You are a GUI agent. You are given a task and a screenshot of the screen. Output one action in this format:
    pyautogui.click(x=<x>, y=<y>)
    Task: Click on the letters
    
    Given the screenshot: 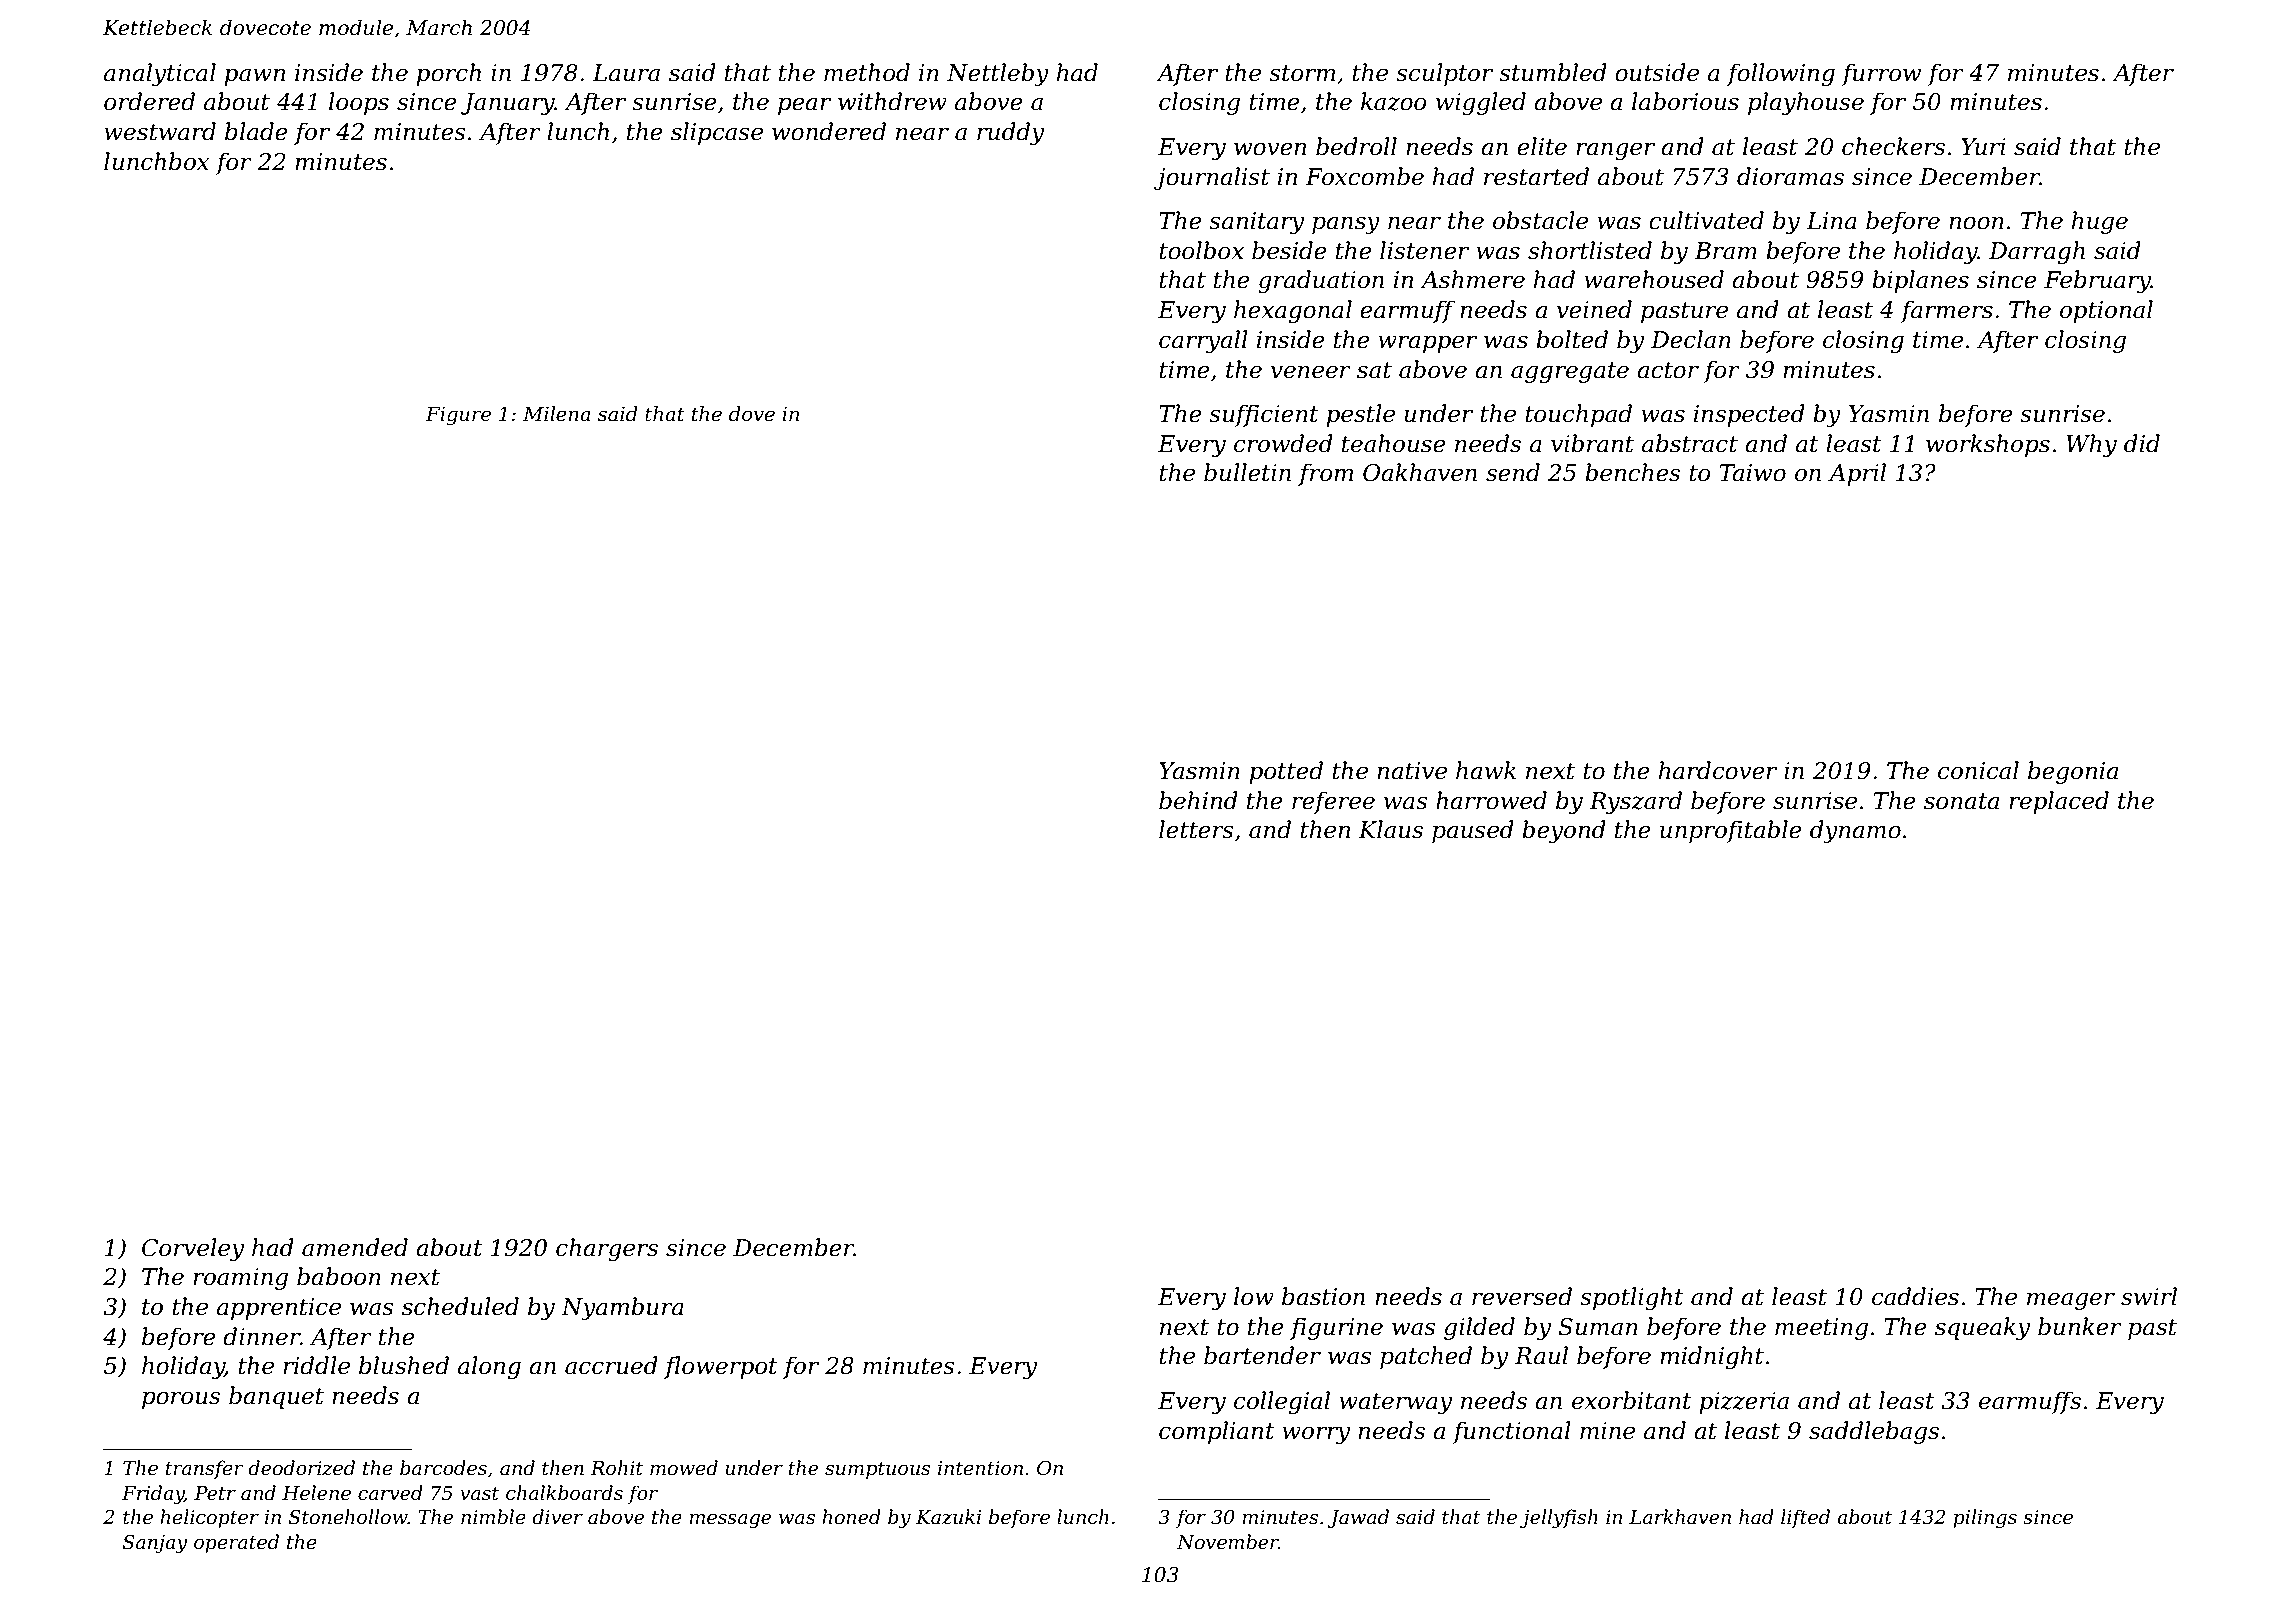 What is the action you would take?
    pyautogui.click(x=1196, y=829)
